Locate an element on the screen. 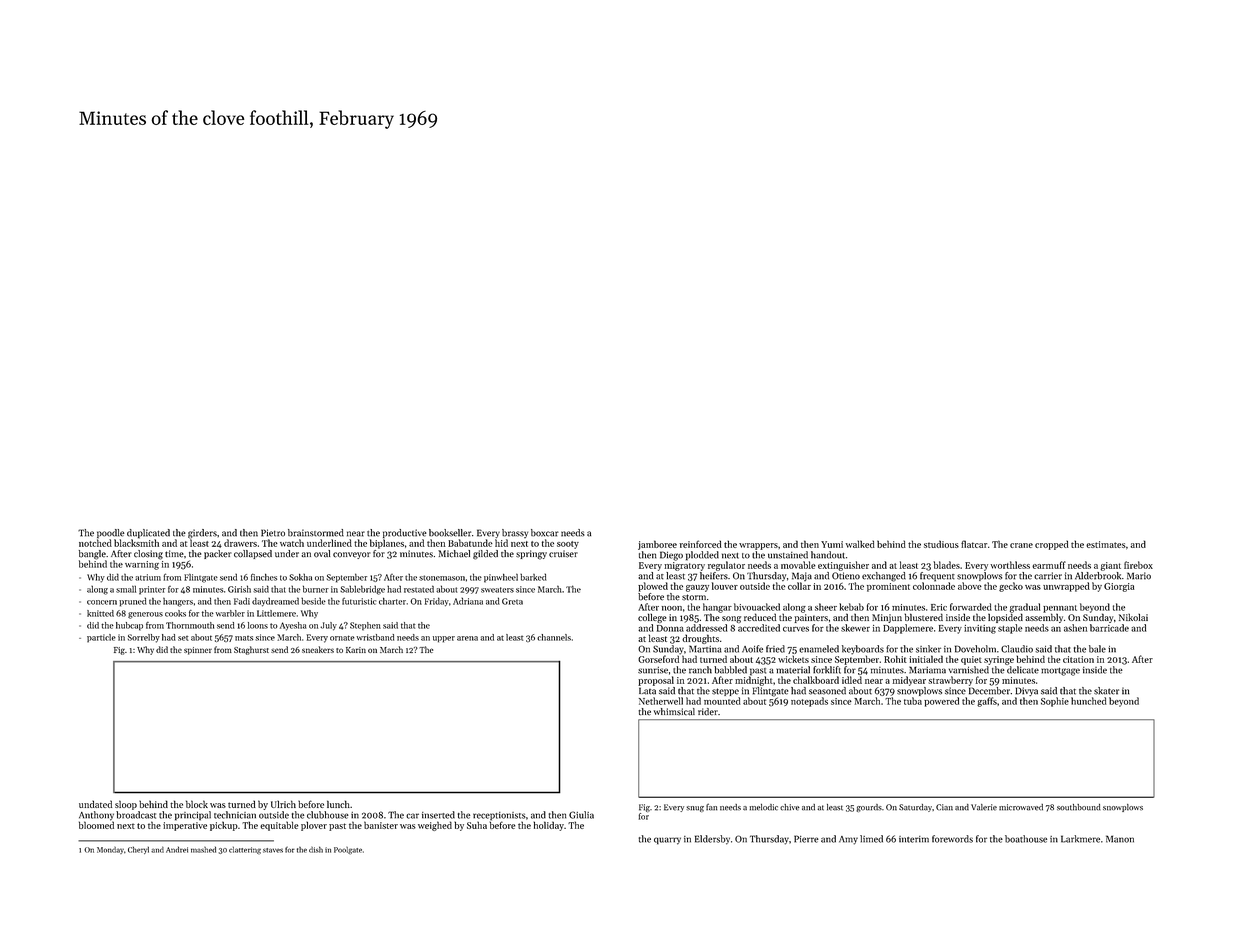  whimsical is located at coordinates (674, 712).
